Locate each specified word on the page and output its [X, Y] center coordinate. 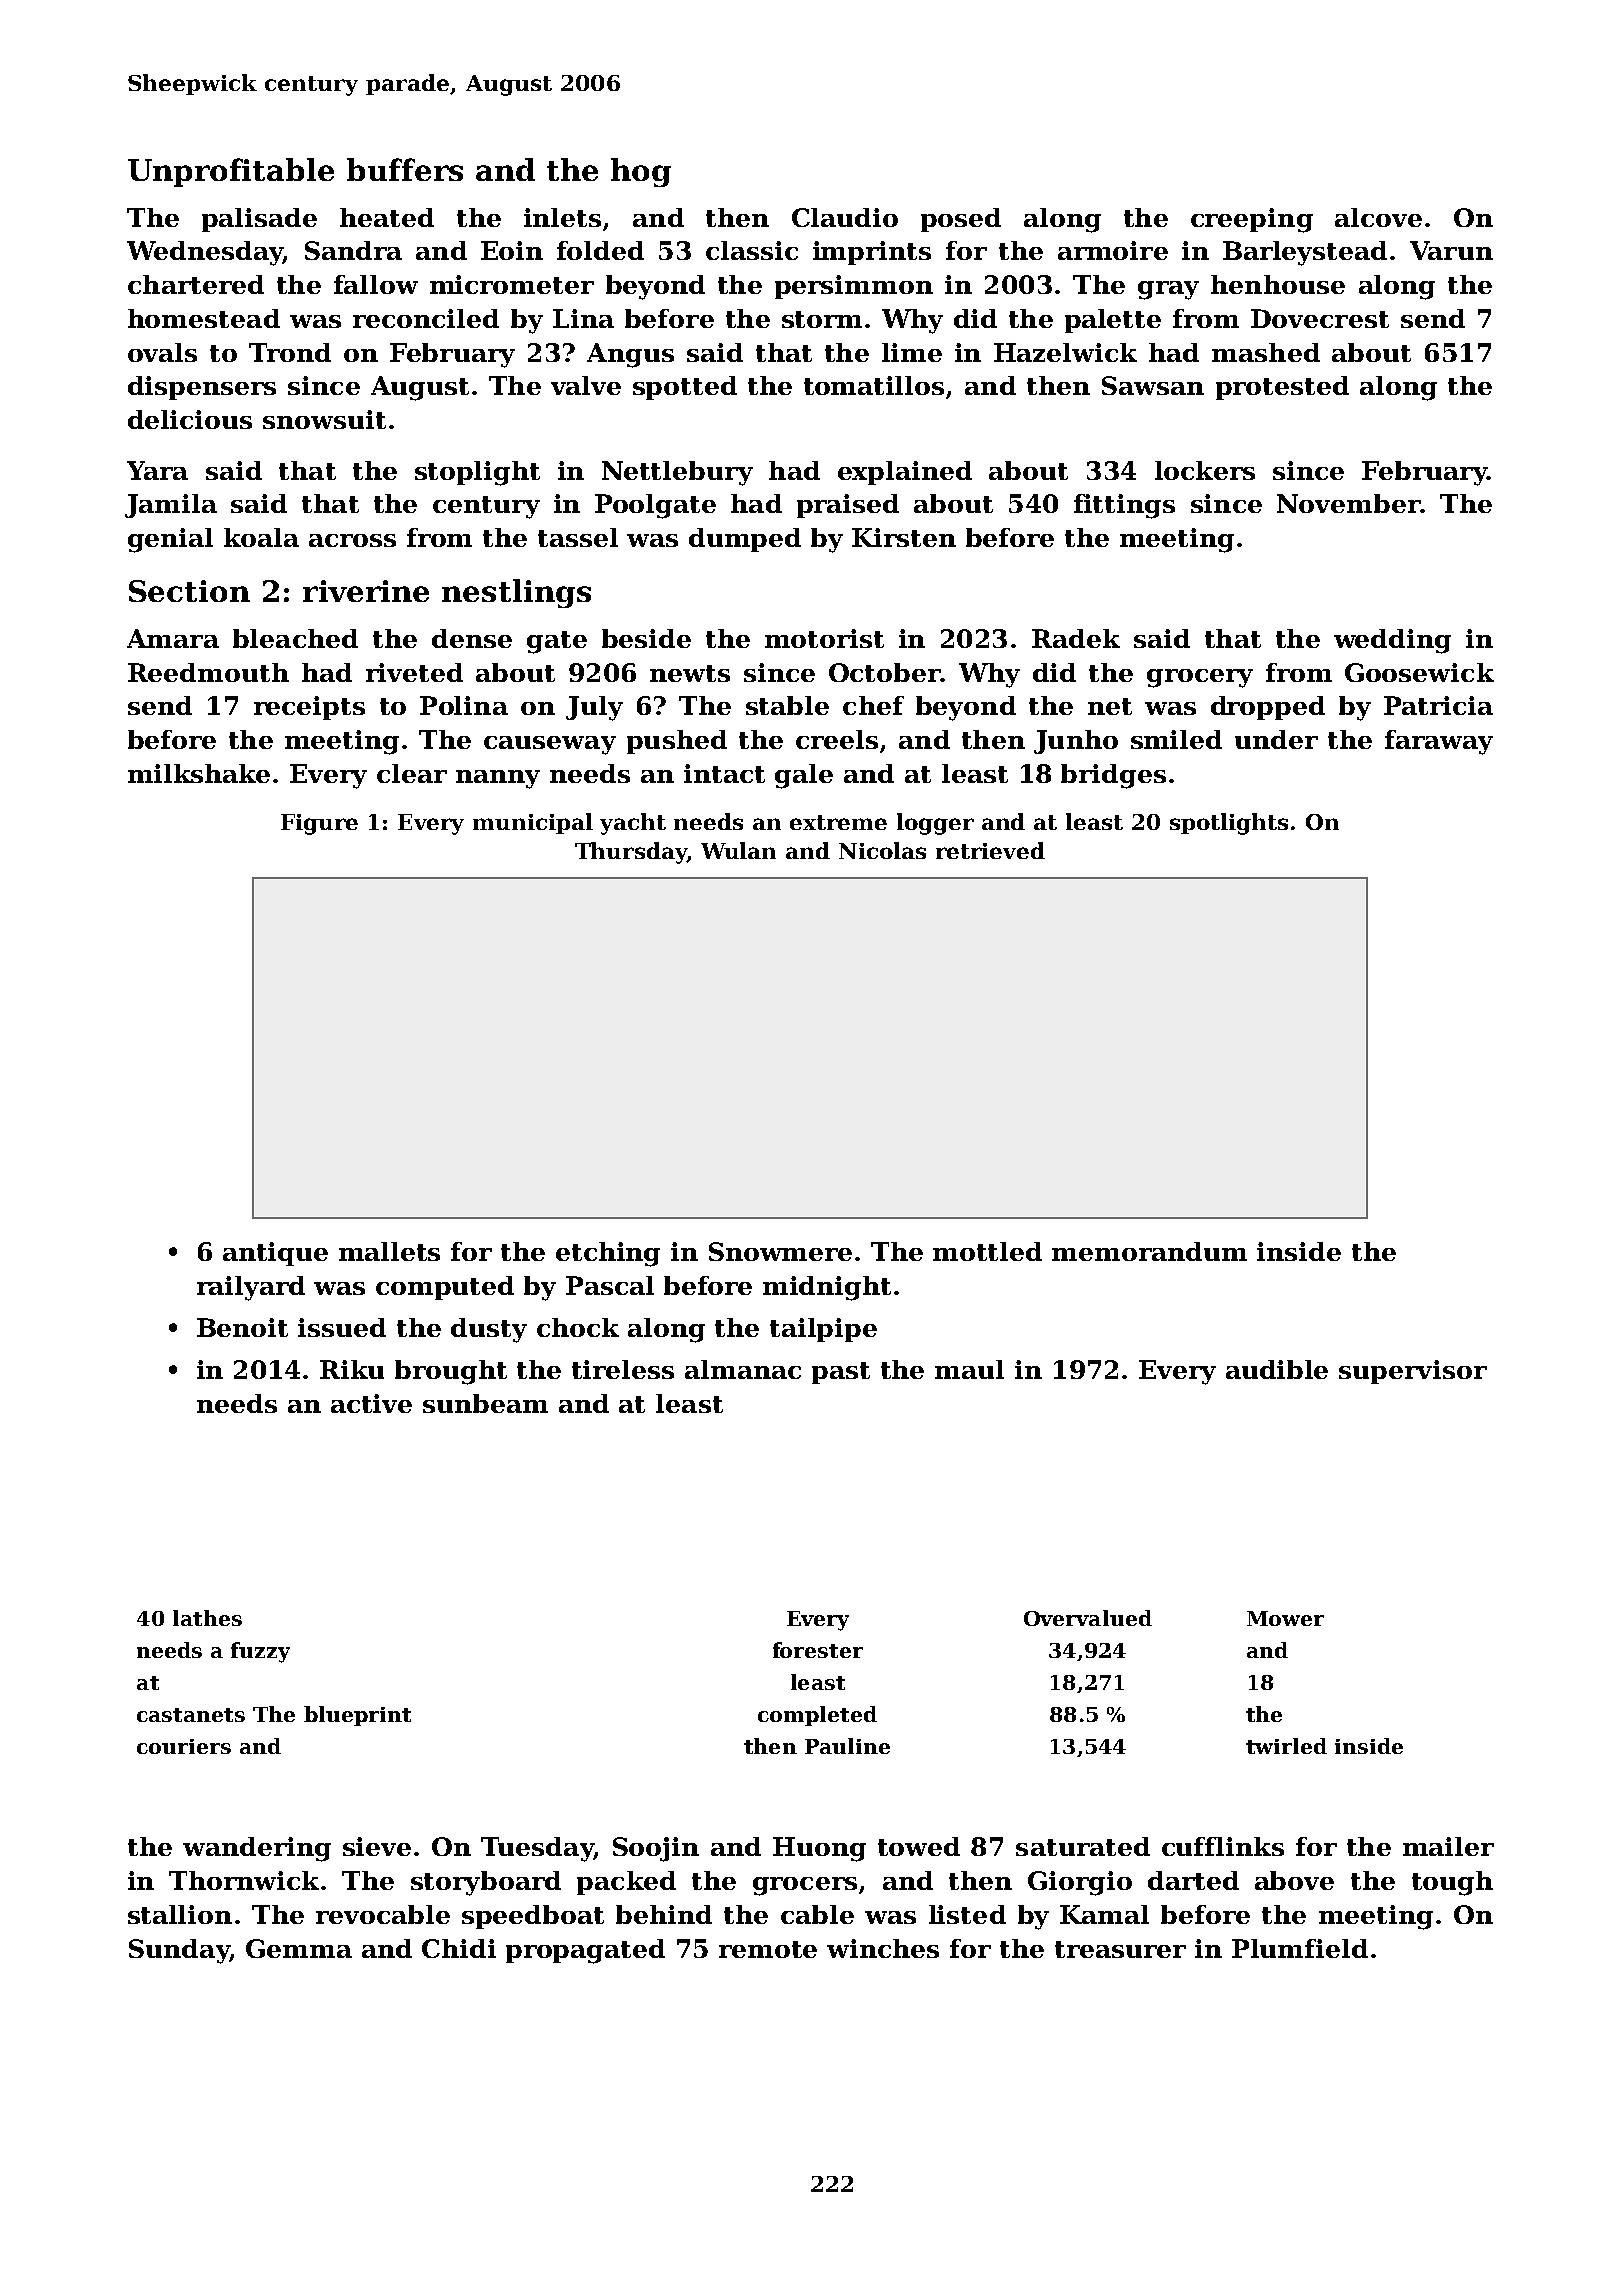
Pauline [847, 1746]
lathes [207, 1618]
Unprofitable [231, 172]
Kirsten [904, 537]
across [352, 540]
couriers [184, 1746]
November [1348, 503]
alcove [1378, 217]
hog [641, 172]
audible [1277, 1369]
